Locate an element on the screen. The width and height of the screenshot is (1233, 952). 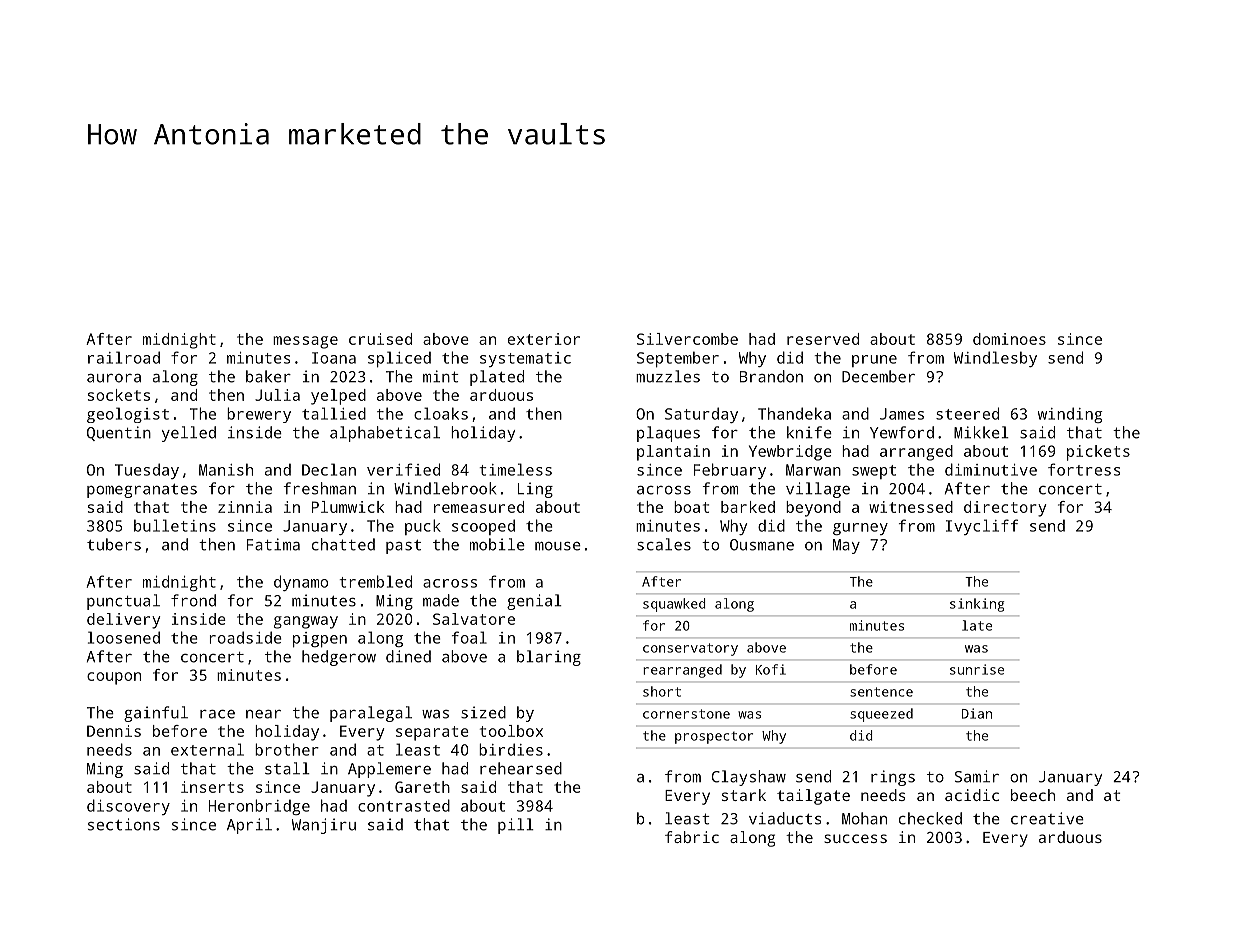
pomegranates is located at coordinates (142, 491).
